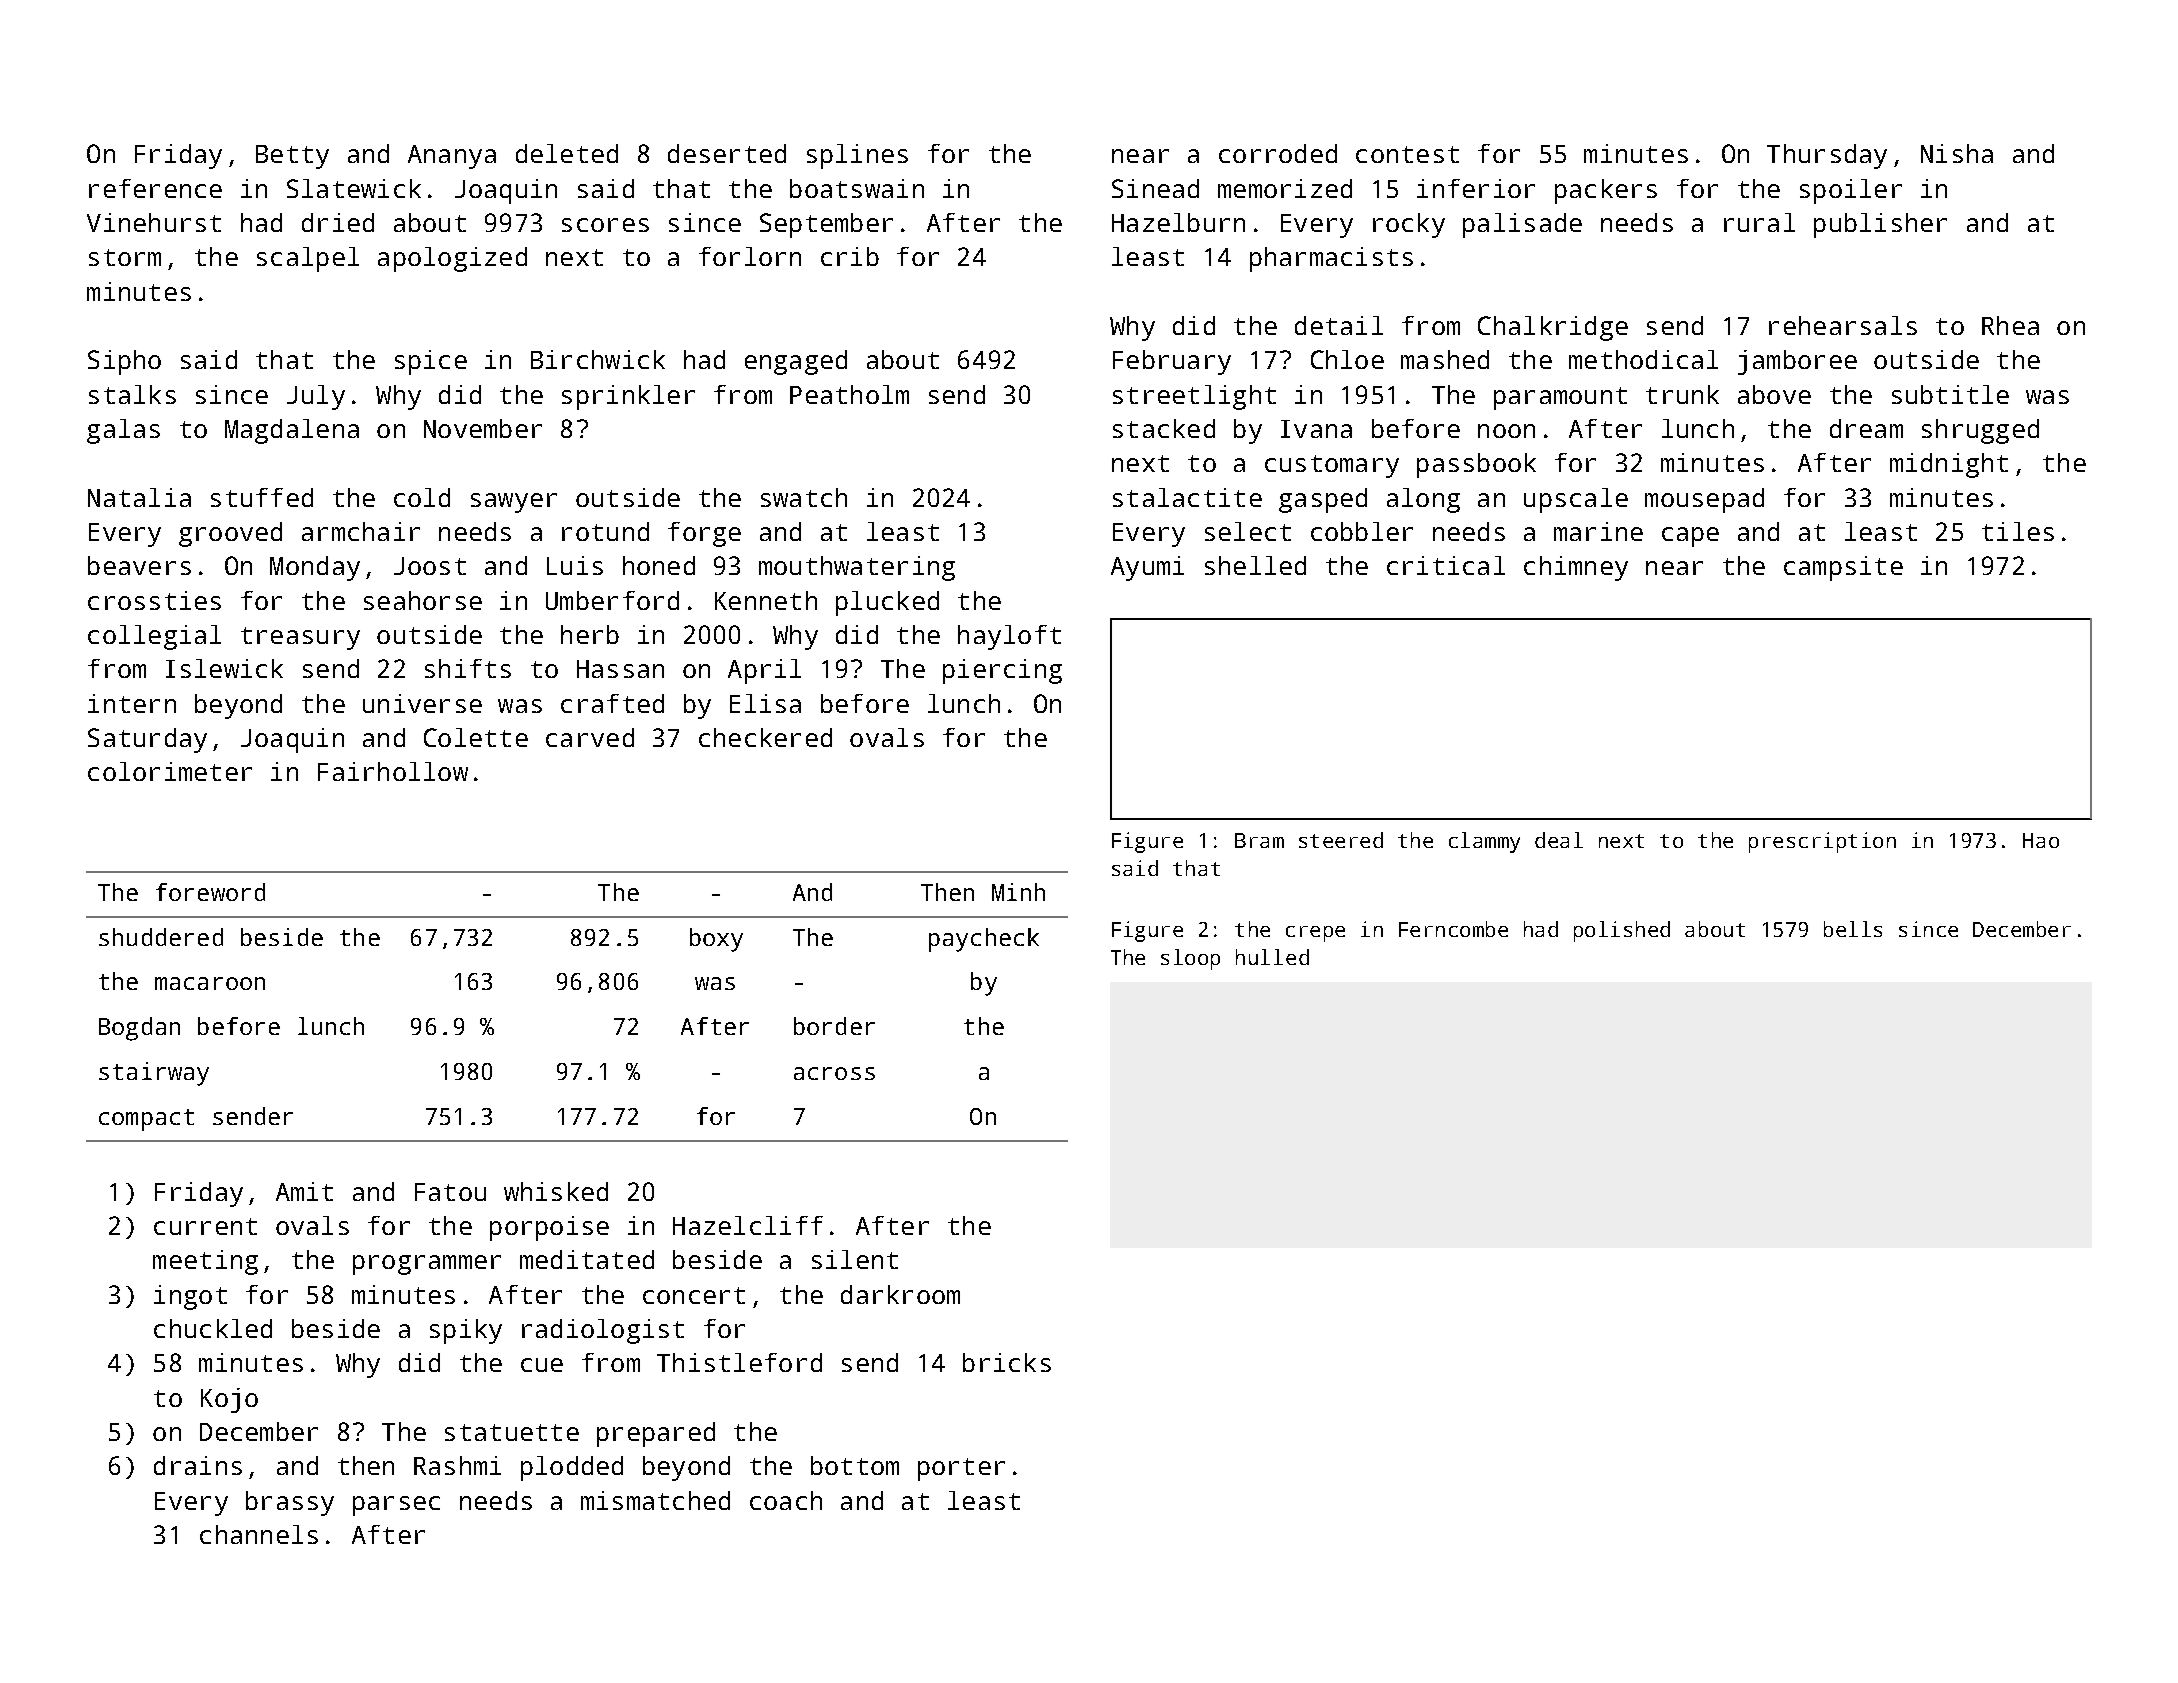  I want to click on Ivana, so click(1316, 429).
